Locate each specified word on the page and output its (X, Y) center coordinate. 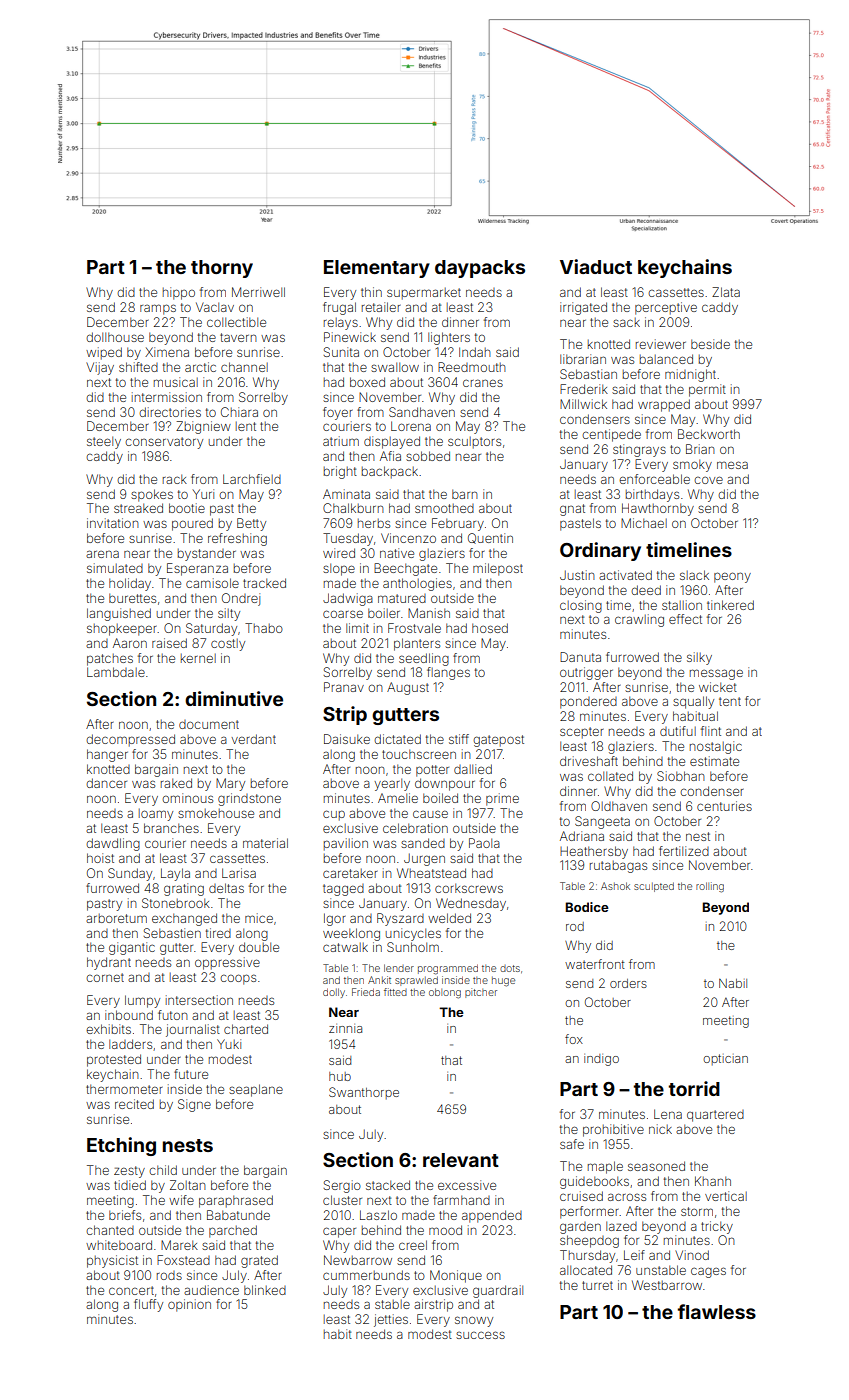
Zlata (726, 292)
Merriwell (258, 292)
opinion (189, 1305)
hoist (100, 858)
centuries (724, 806)
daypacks (480, 269)
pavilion (346, 844)
